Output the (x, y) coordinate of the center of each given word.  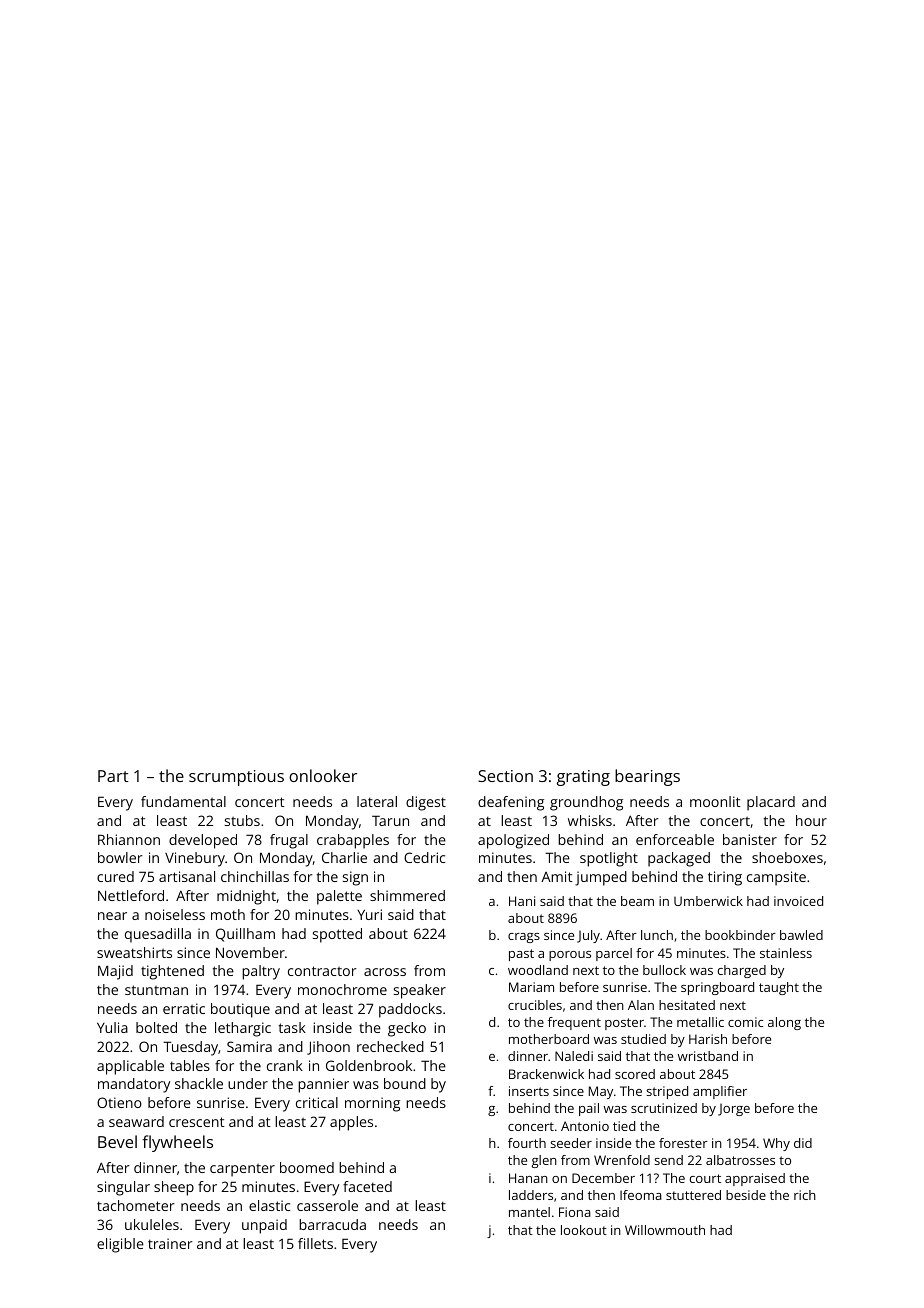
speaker (420, 991)
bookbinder (740, 935)
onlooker (323, 775)
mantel (529, 1212)
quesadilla (158, 935)
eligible (120, 1245)
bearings (647, 777)
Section (505, 776)
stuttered (693, 1195)
